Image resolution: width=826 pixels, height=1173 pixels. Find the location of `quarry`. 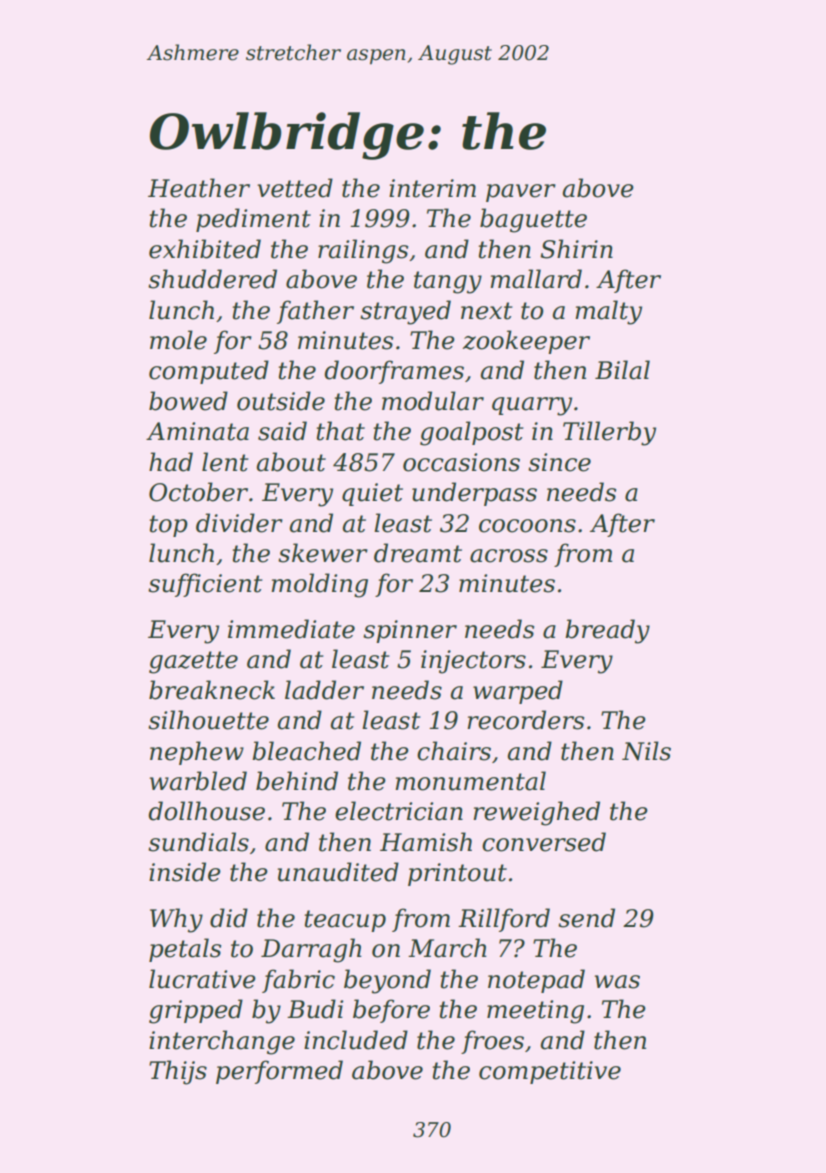

quarry is located at coordinates (532, 406).
